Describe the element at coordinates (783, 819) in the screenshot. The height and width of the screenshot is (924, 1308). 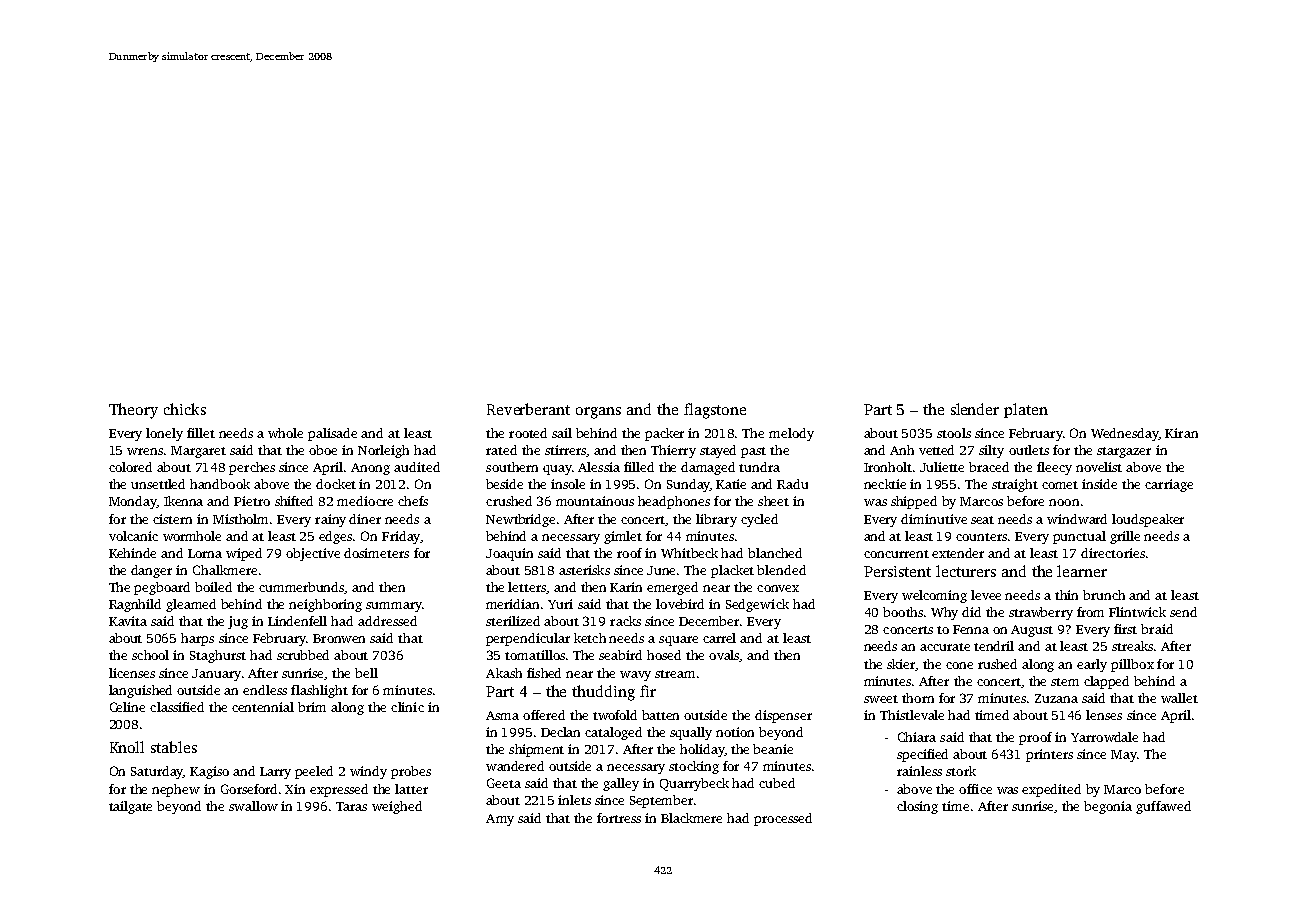
I see `processed` at that location.
